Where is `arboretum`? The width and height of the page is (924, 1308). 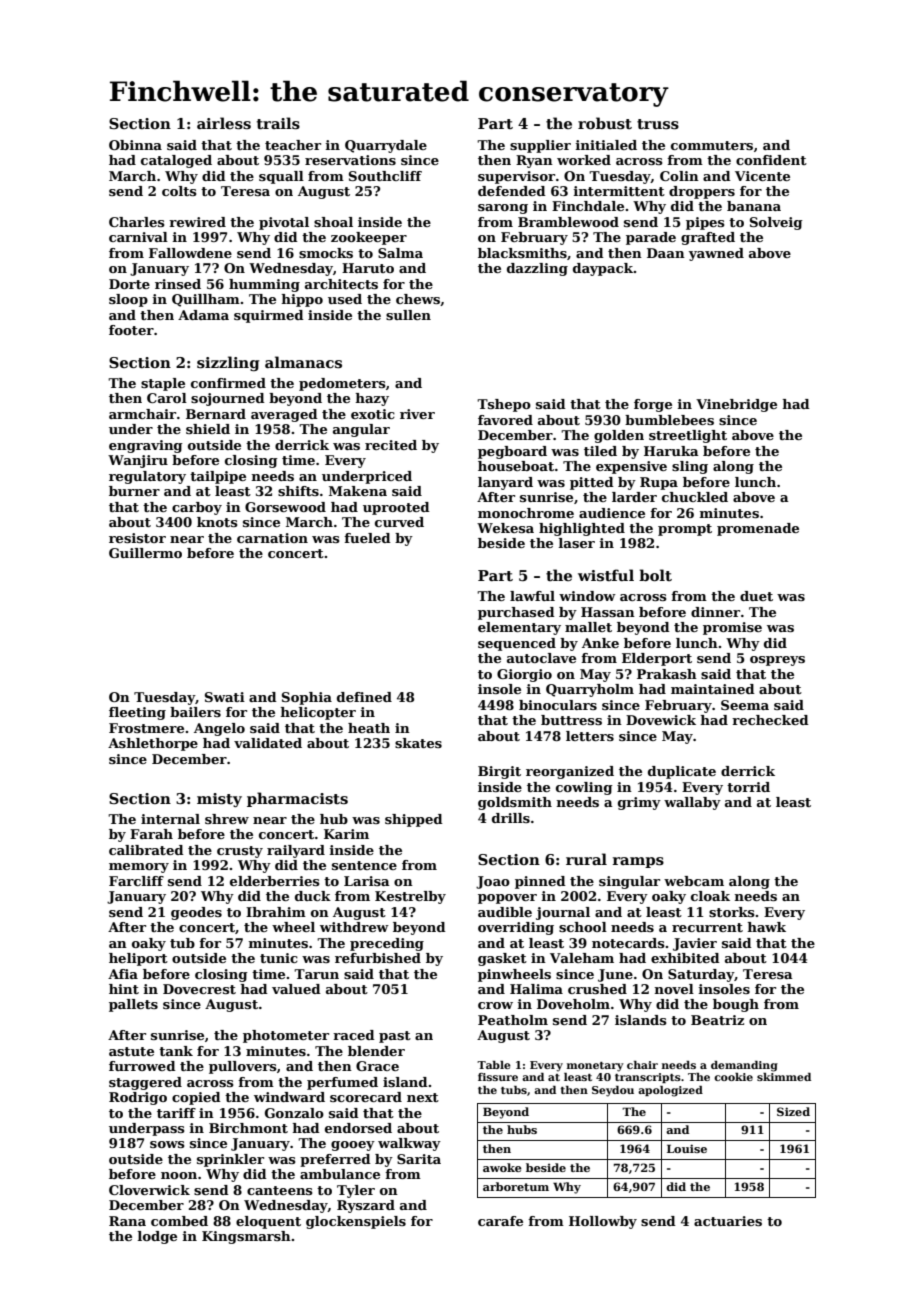 arboretum is located at coordinates (516, 1186).
